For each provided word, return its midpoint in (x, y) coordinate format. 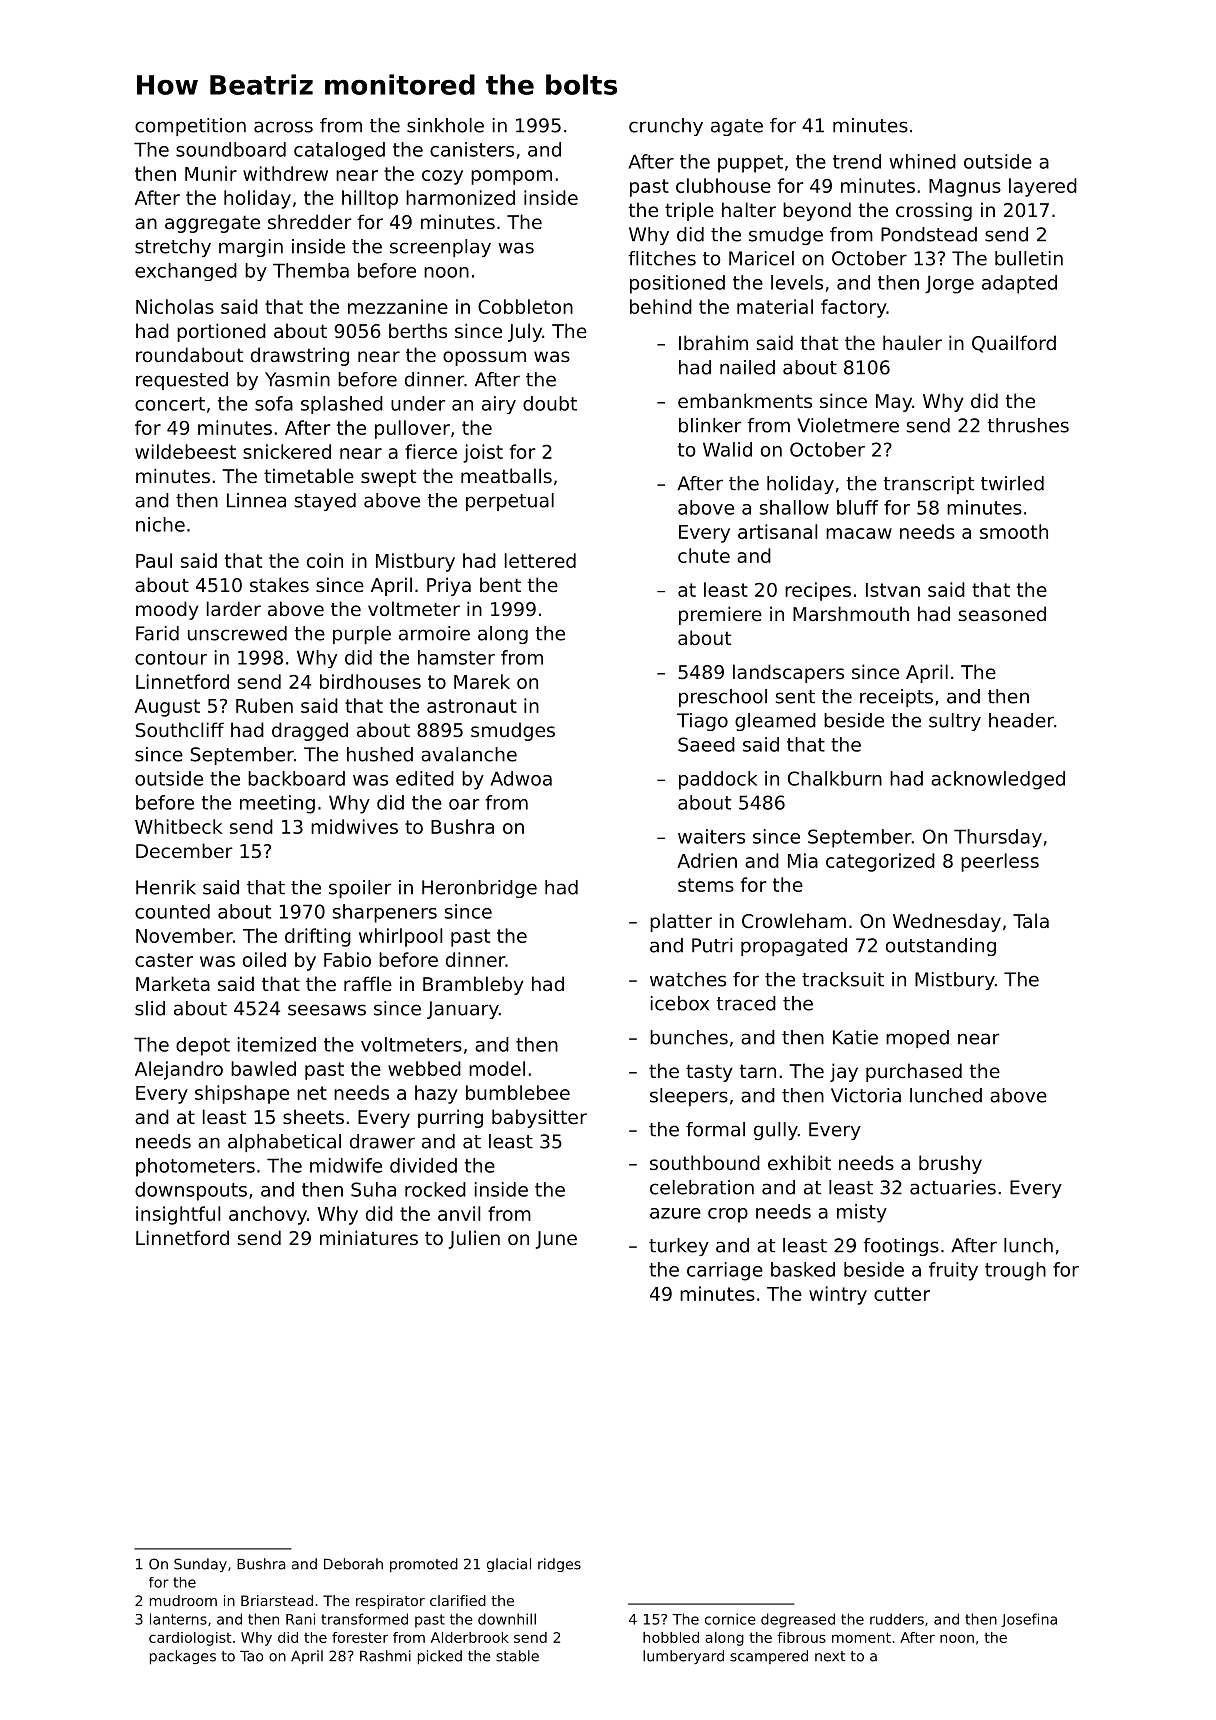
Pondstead (929, 234)
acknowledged (998, 780)
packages (183, 1657)
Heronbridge (479, 889)
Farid (157, 633)
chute (704, 555)
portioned (221, 332)
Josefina (1029, 1620)
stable (517, 1656)
